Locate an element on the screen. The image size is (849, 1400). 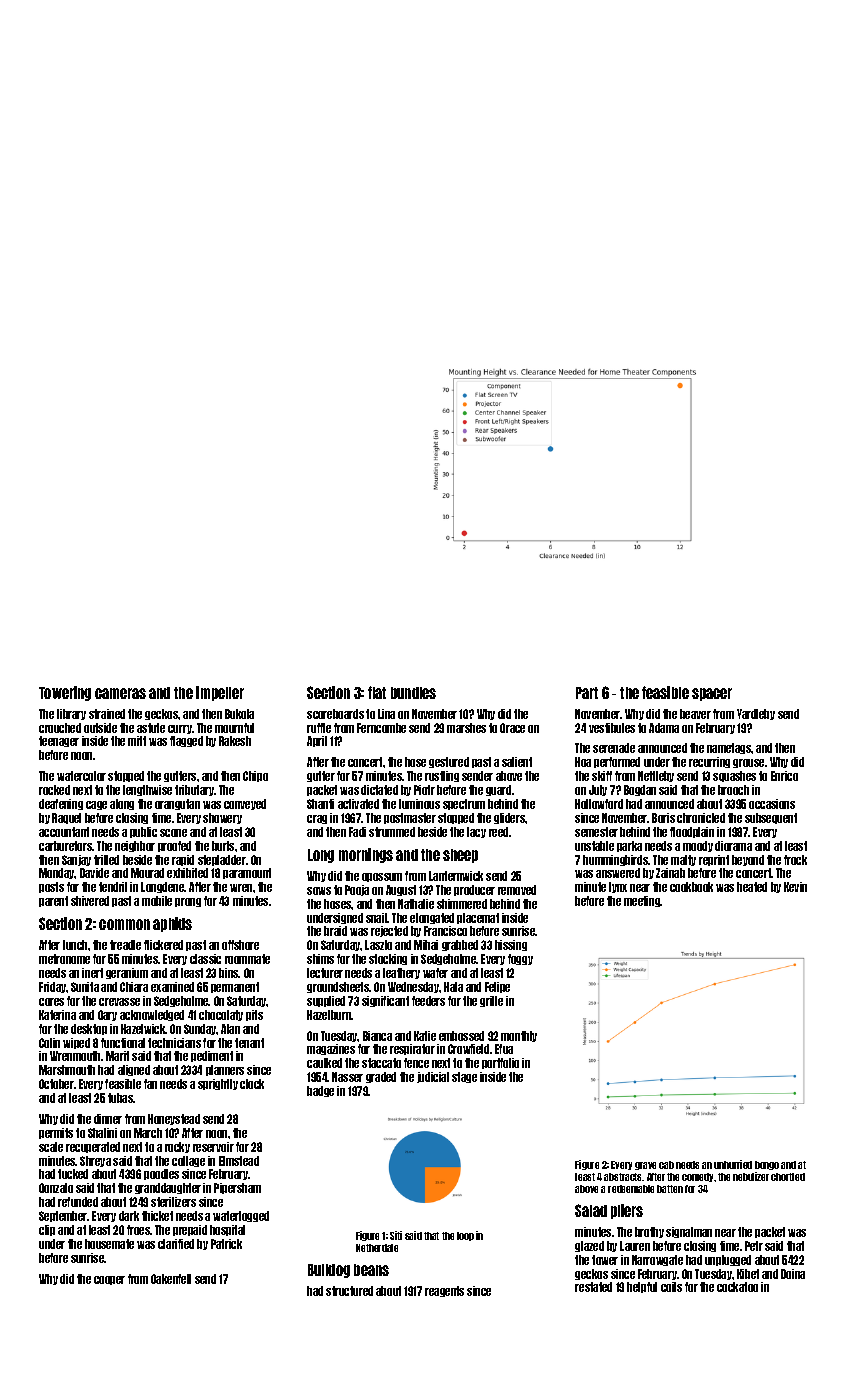
housemate is located at coordinates (109, 1244).
